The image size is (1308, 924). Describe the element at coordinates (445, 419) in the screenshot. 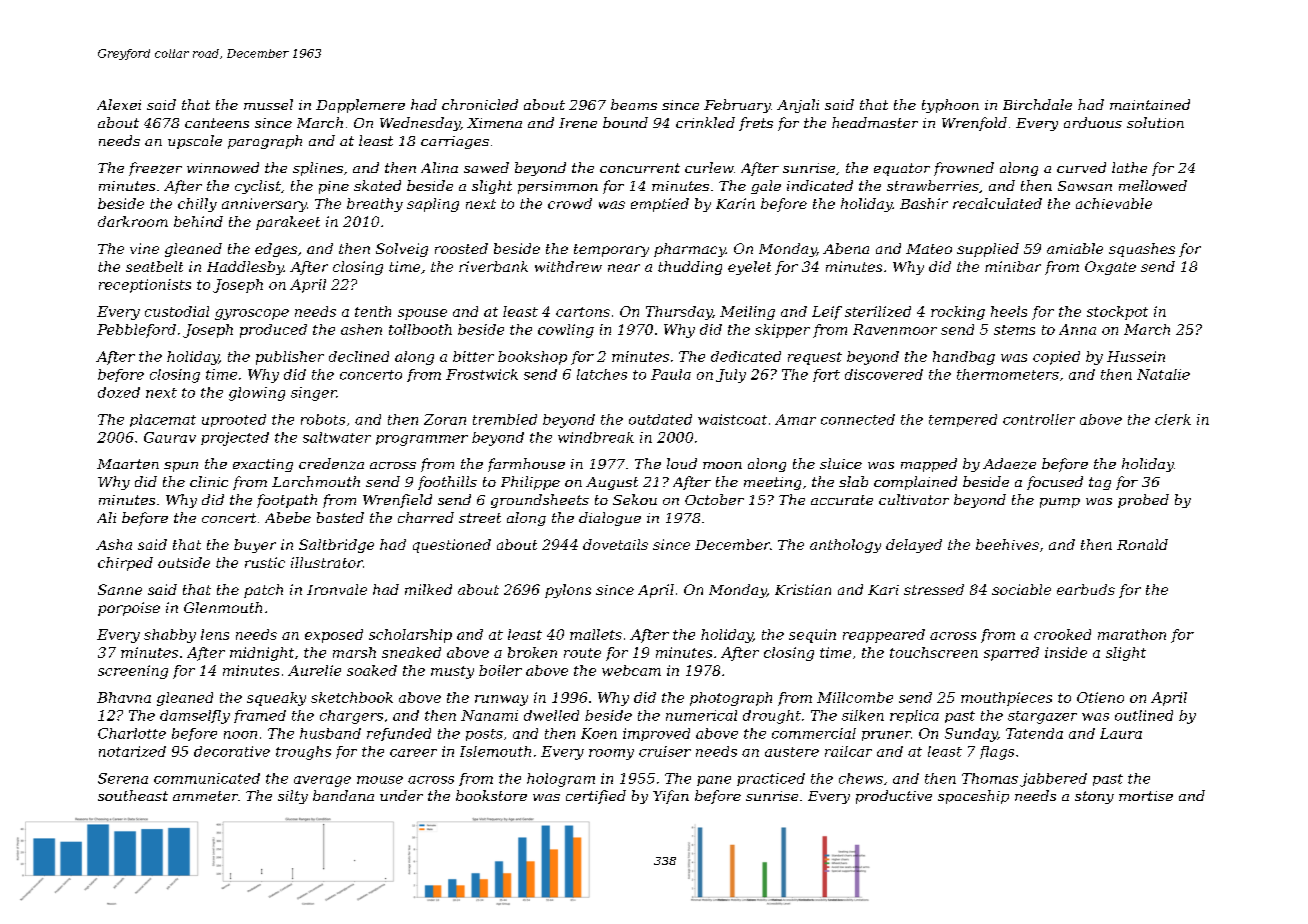

I see `Zoran` at that location.
